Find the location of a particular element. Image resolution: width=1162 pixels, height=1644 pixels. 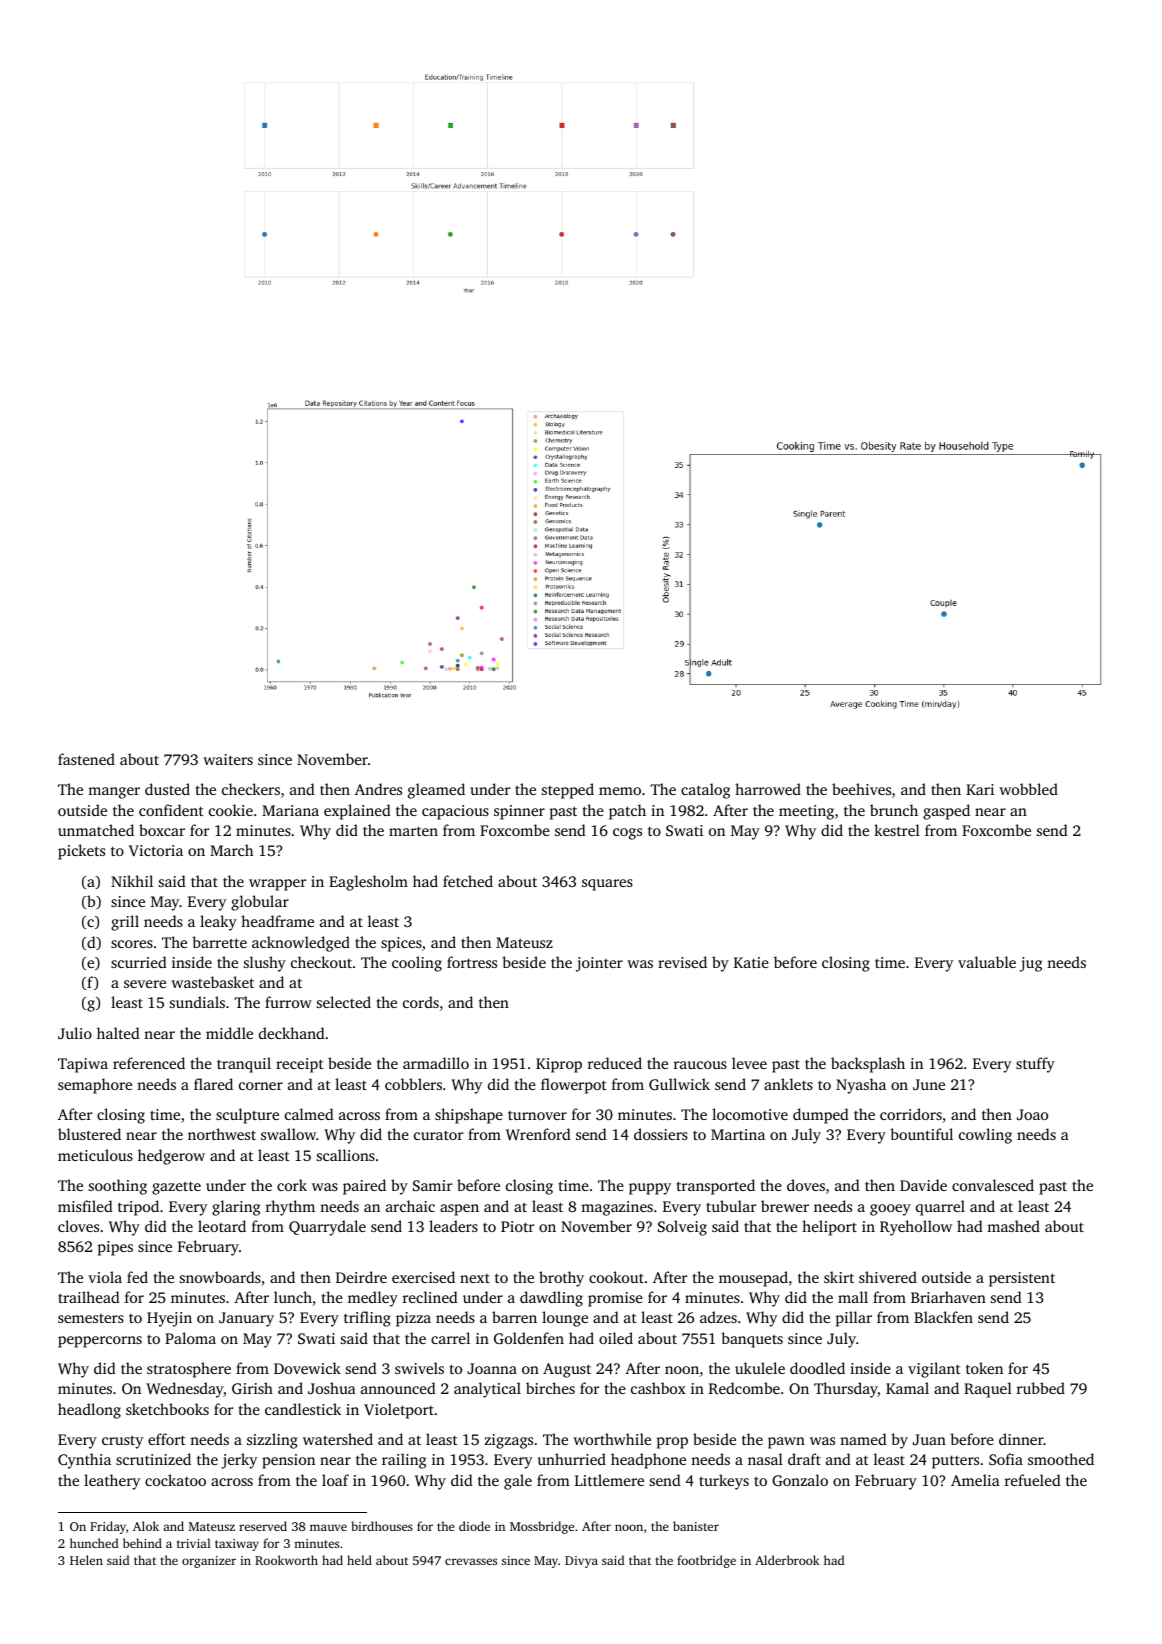

Katie is located at coordinates (751, 962).
